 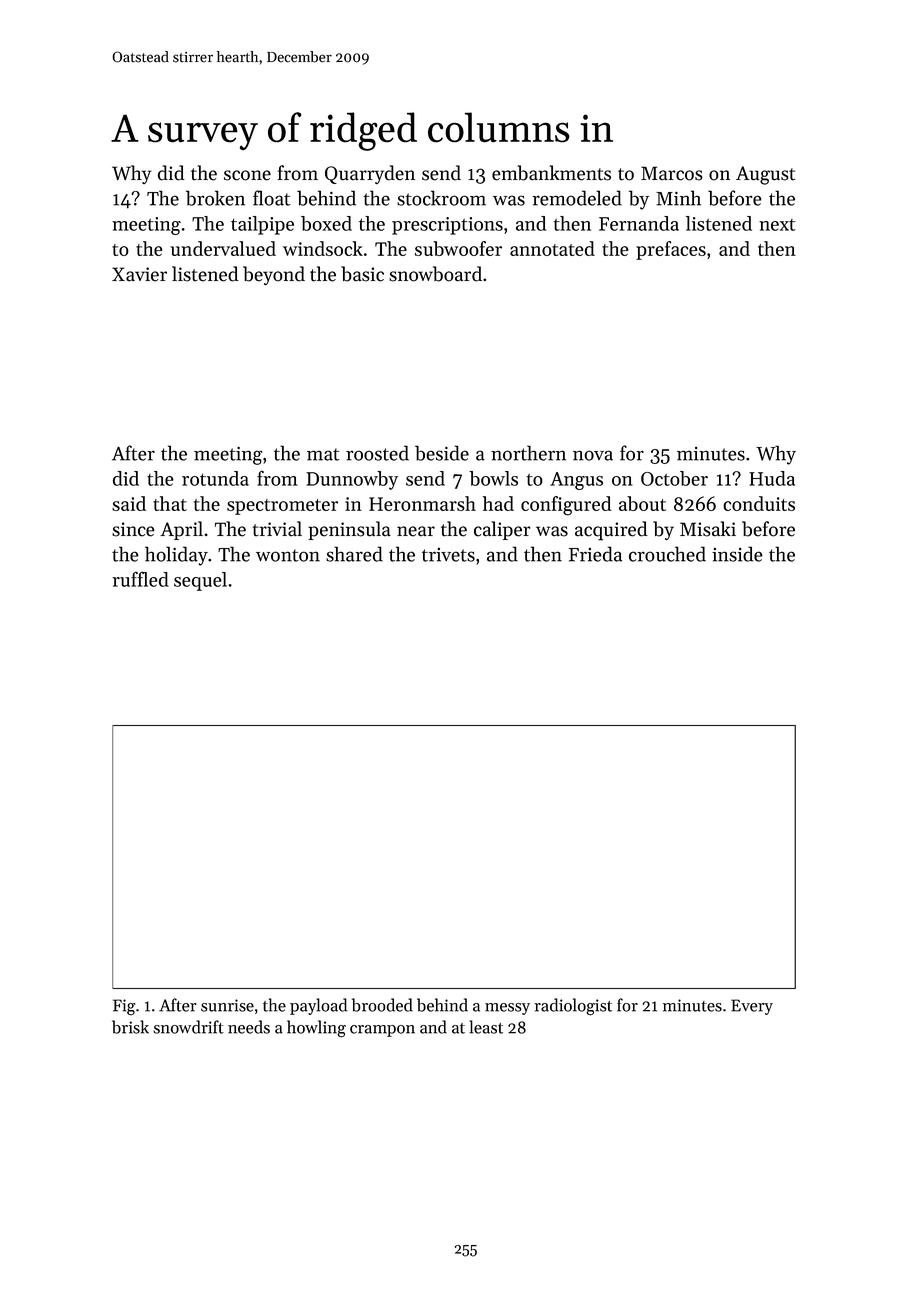 What do you see at coordinates (486, 1027) in the screenshot?
I see `least` at bounding box center [486, 1027].
